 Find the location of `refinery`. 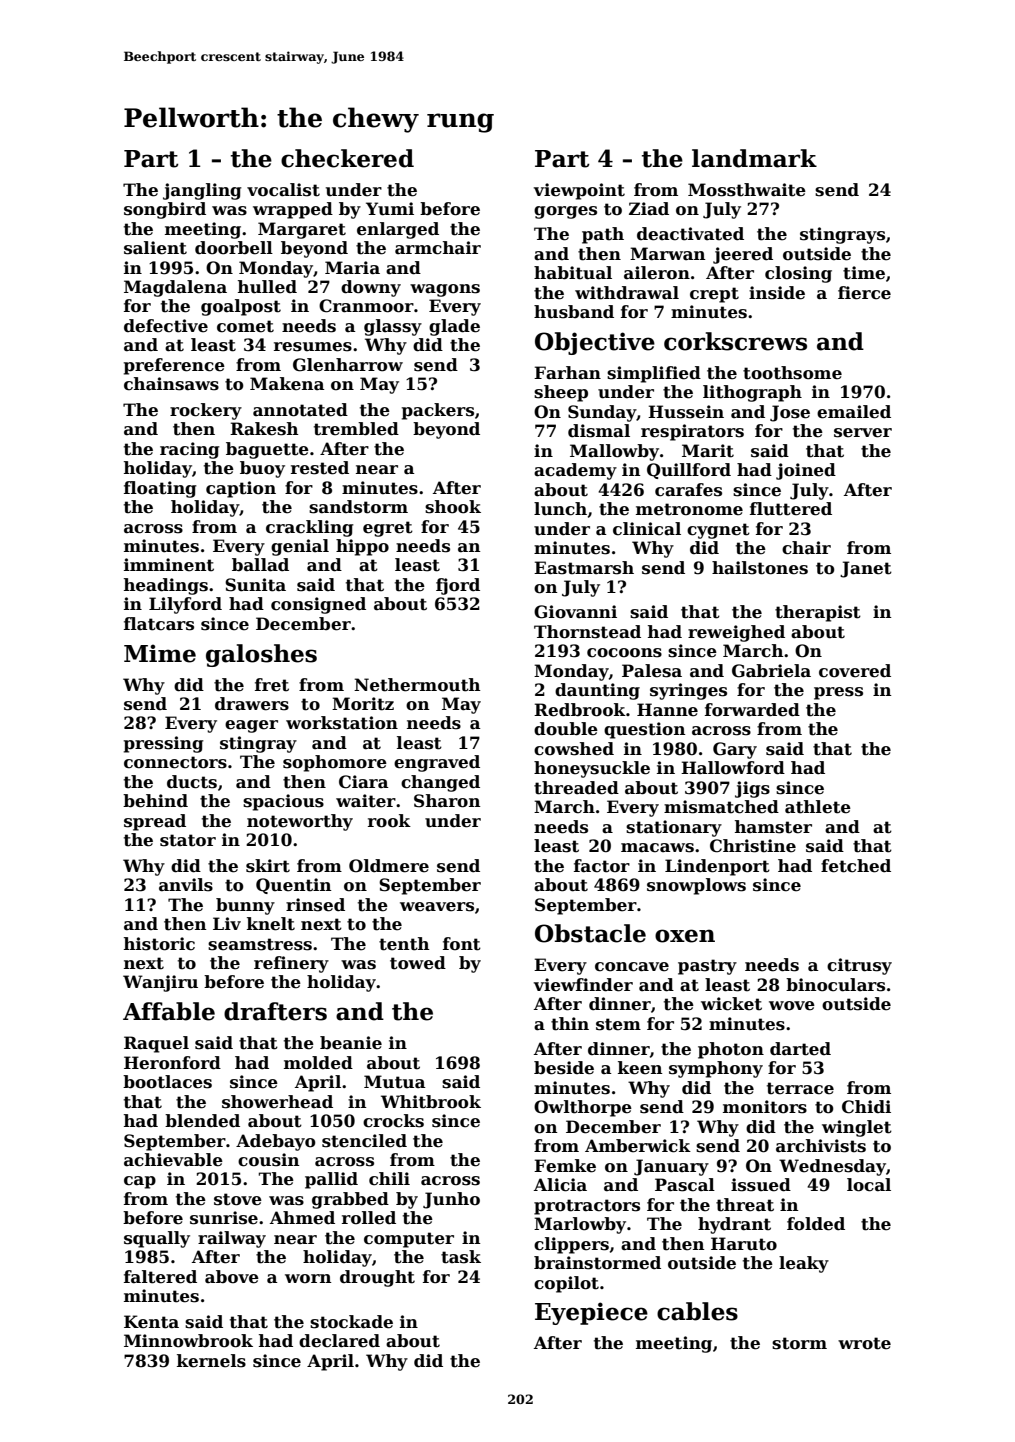

refinery is located at coordinates (291, 964).
